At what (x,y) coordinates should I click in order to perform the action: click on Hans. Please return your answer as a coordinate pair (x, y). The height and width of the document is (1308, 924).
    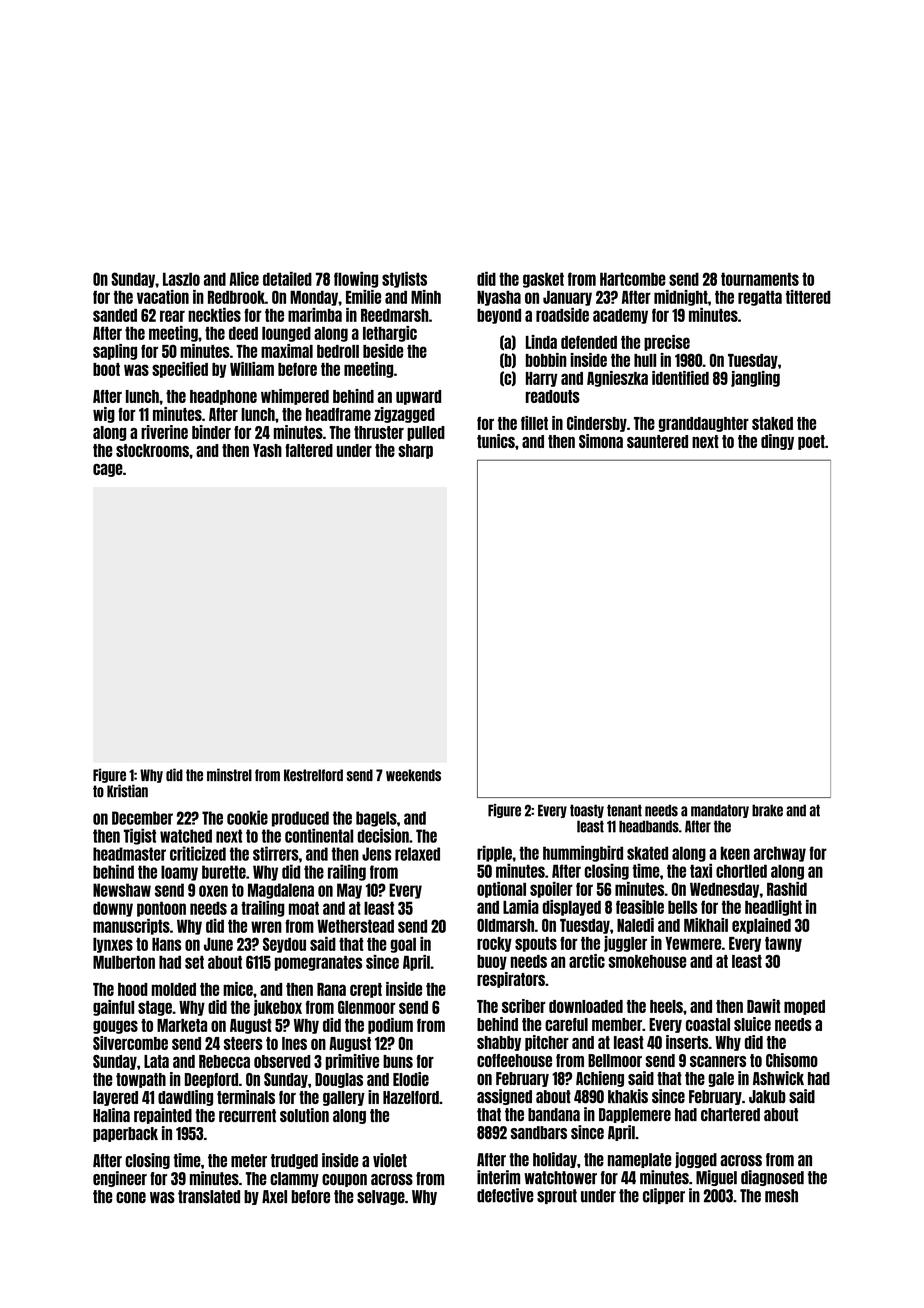
    Looking at the image, I should click on (166, 944).
